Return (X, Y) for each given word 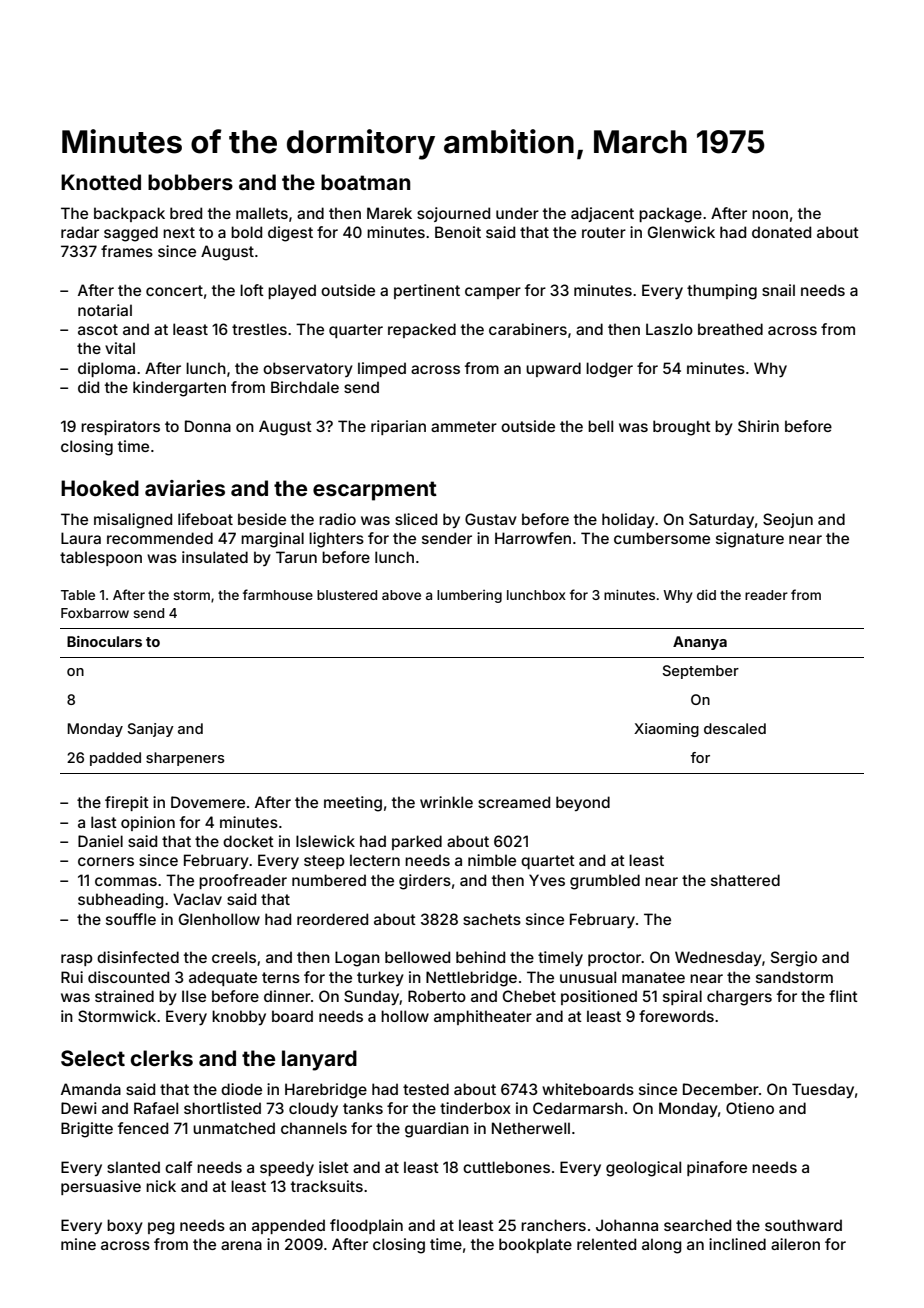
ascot (98, 329)
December (721, 1089)
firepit (127, 803)
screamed (514, 802)
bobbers (190, 182)
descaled (735, 728)
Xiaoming (666, 730)
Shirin (758, 426)
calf (178, 1167)
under (517, 213)
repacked (422, 330)
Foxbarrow (95, 613)
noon (770, 214)
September (701, 672)
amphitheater (483, 1017)
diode (241, 1089)
